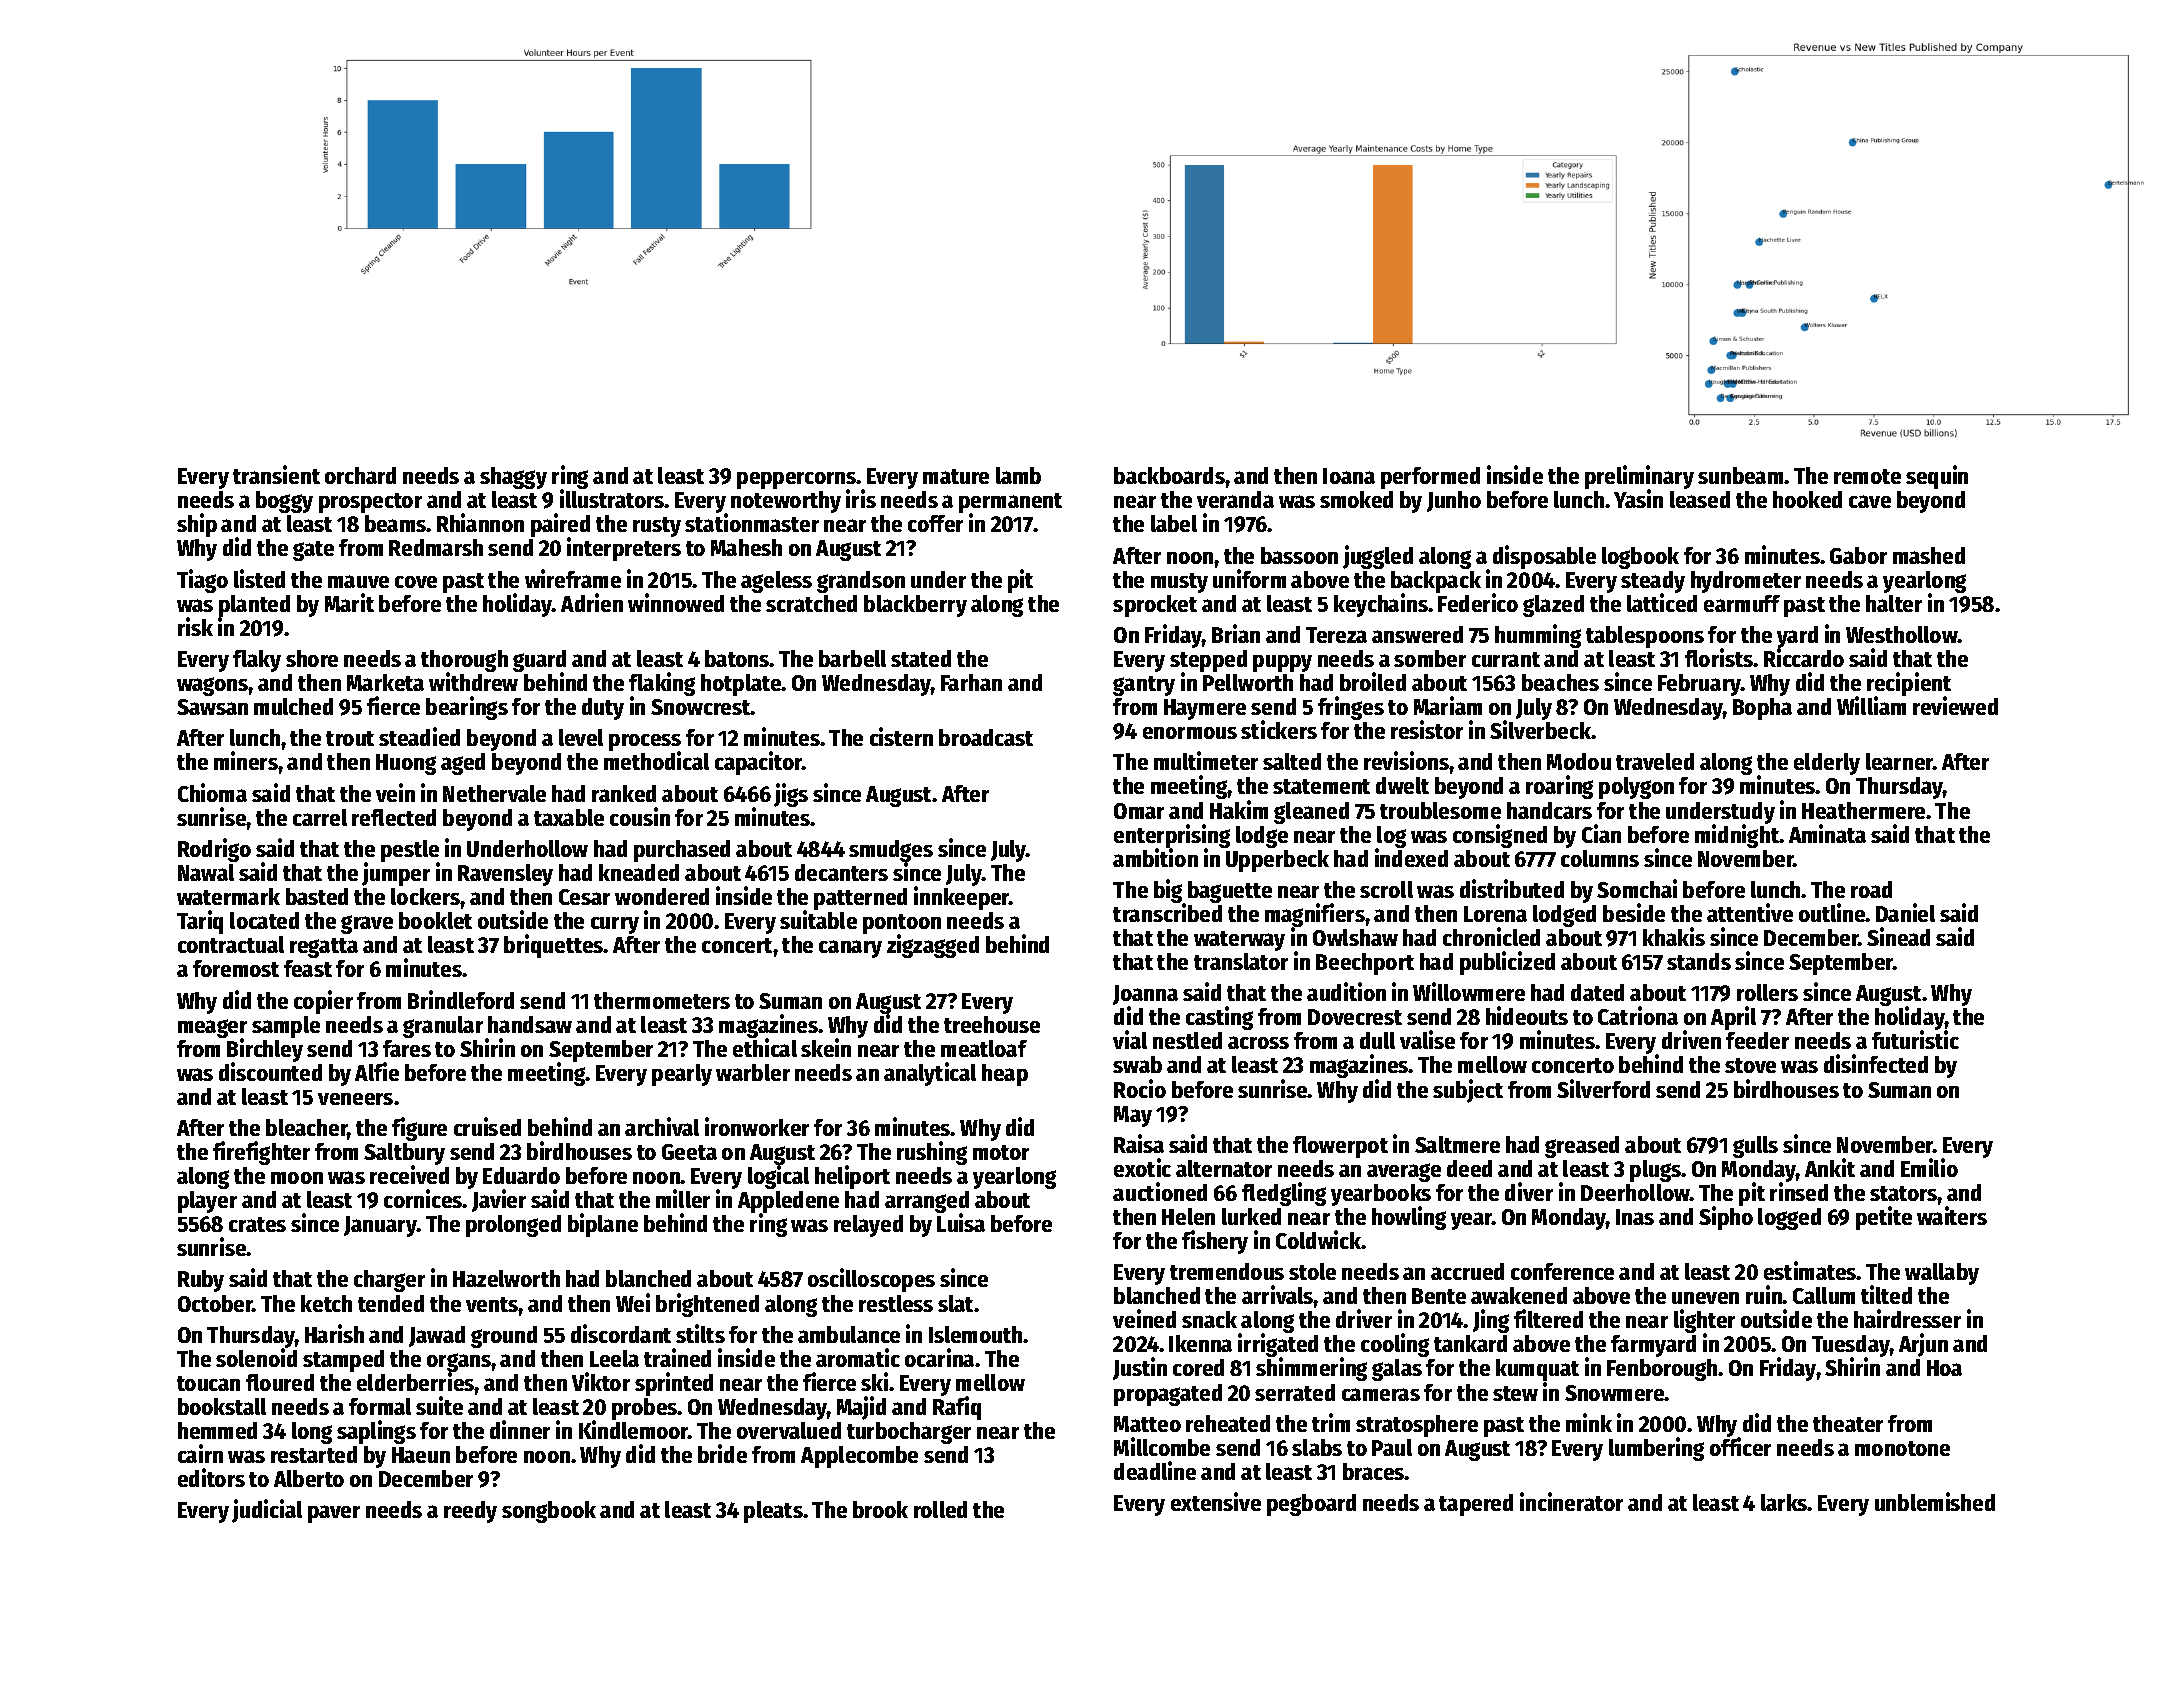 The height and width of the screenshot is (1683, 2178). Describe the element at coordinates (940, 1509) in the screenshot. I see `rolled` at that location.
